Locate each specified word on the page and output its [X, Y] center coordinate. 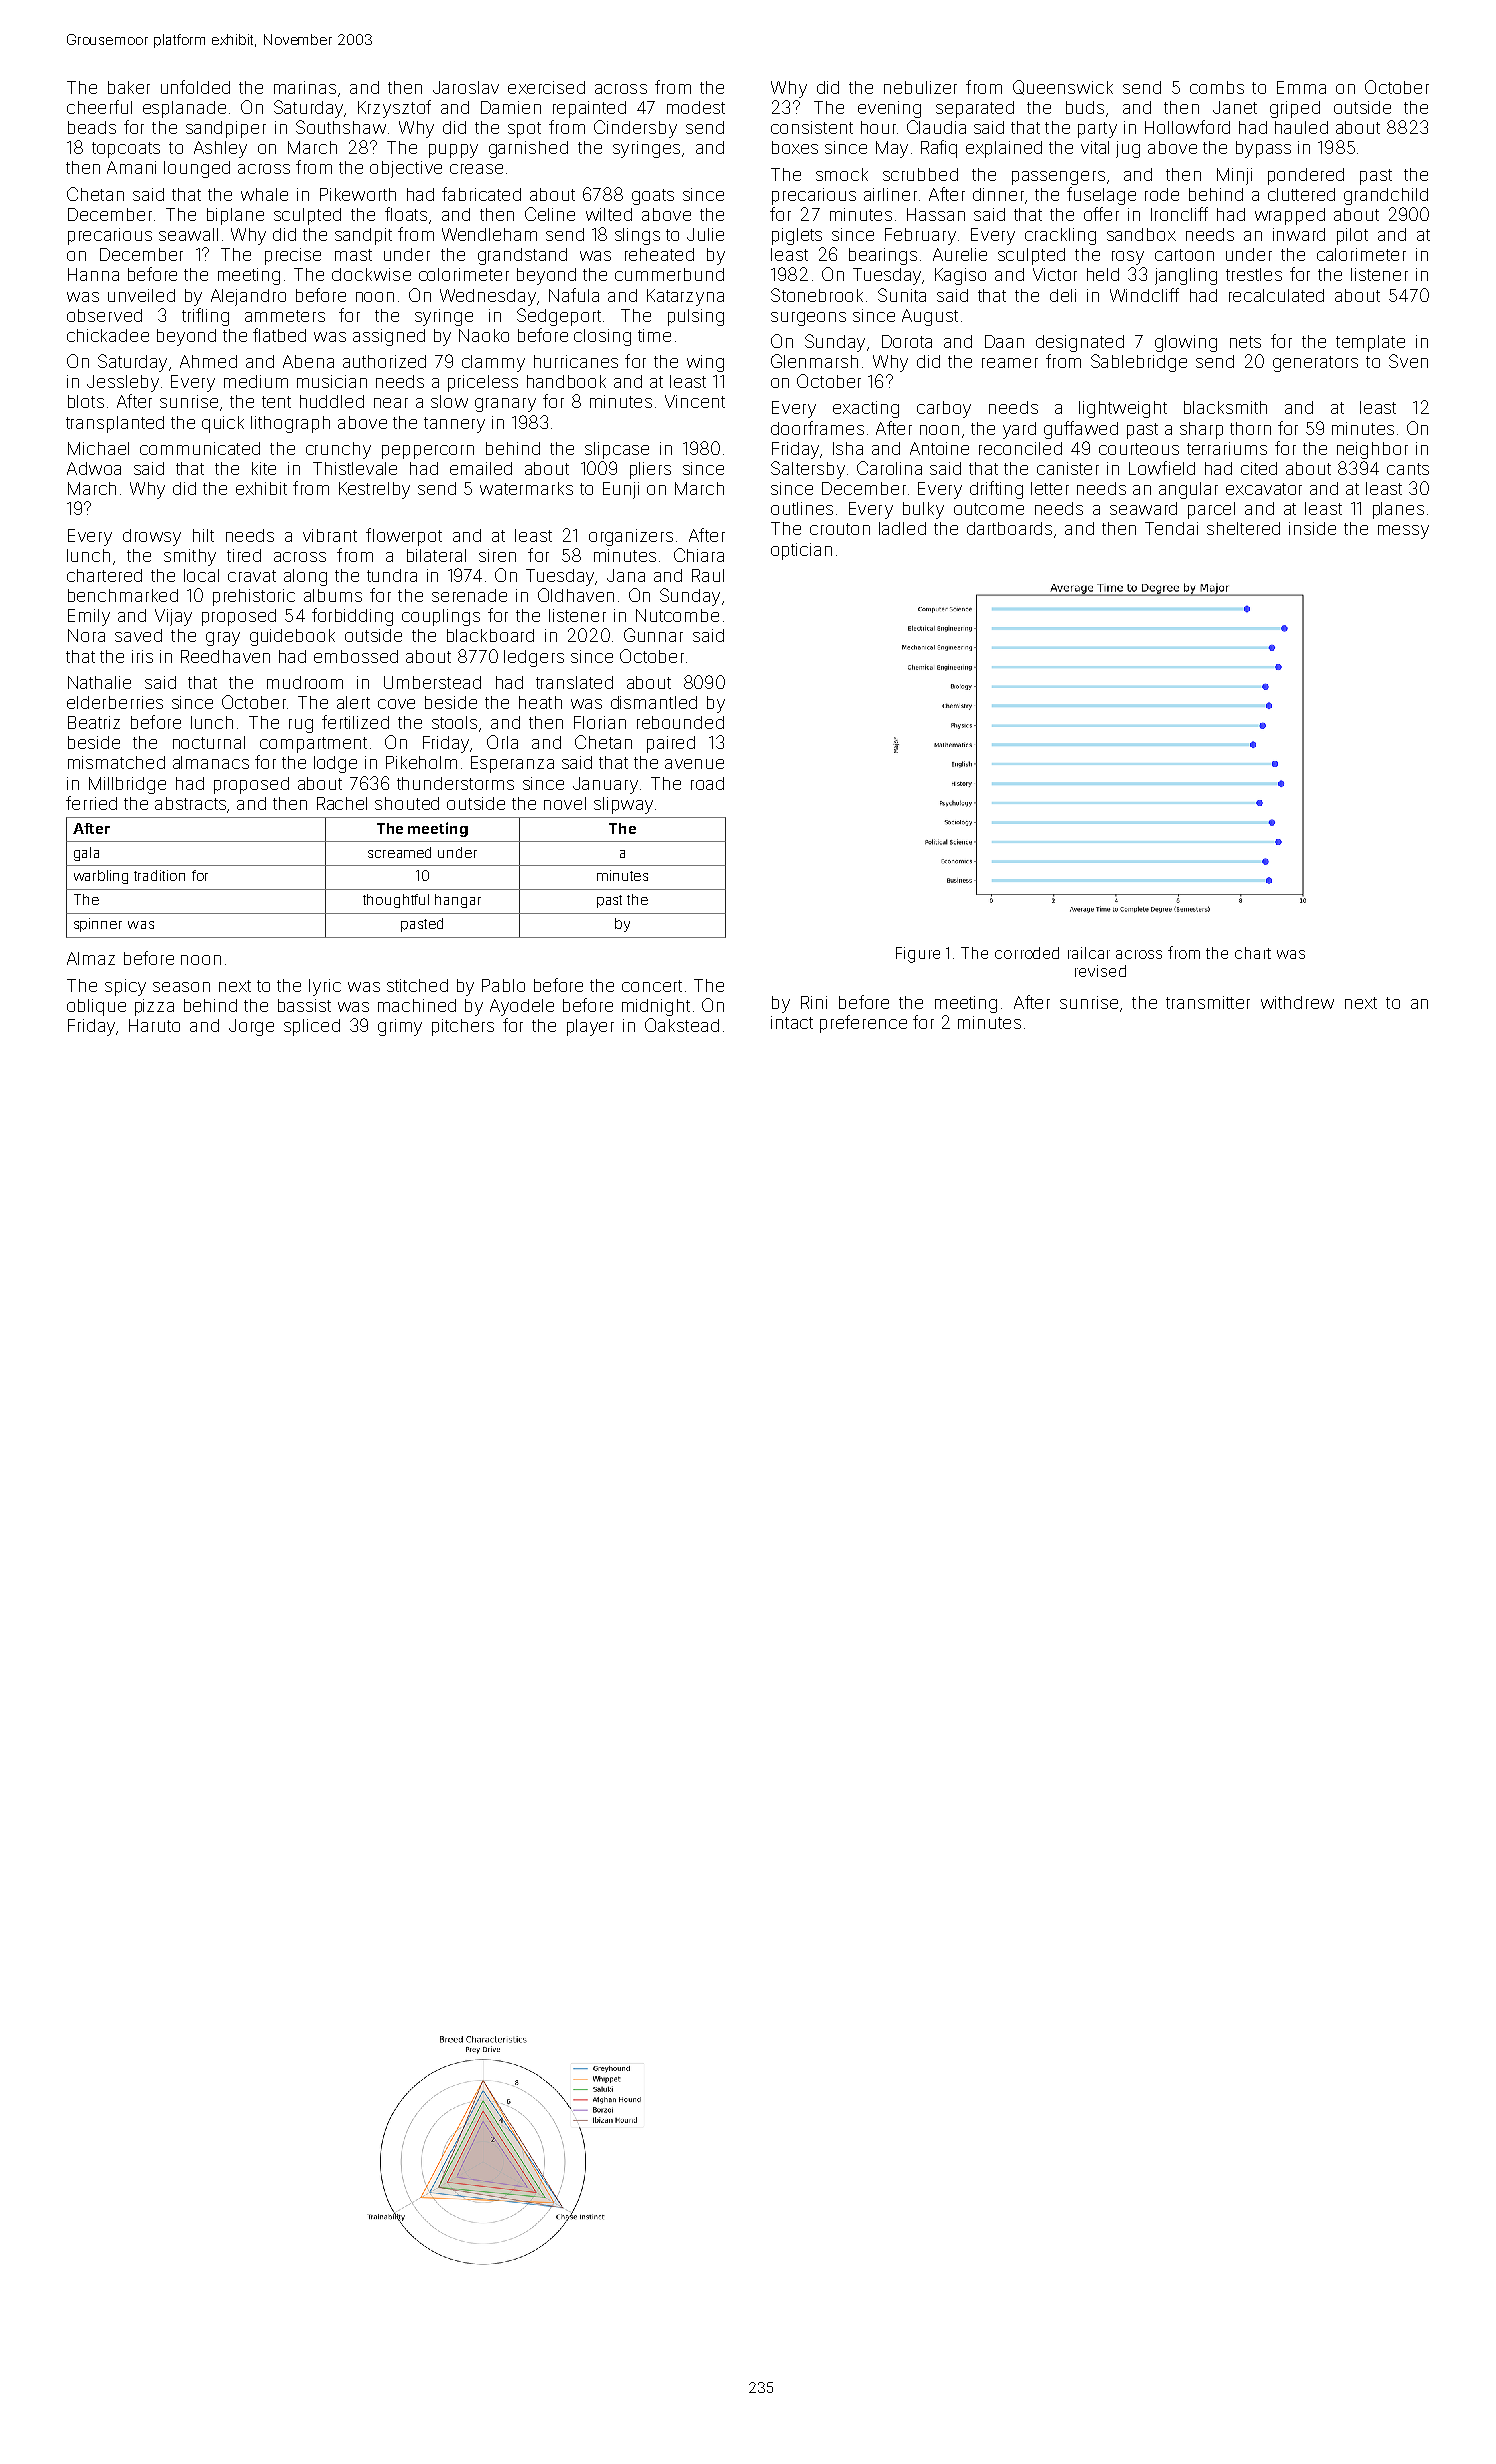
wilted [609, 214]
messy [1403, 532]
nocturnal [209, 742]
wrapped [1290, 216]
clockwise [371, 274]
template [1370, 343]
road [707, 783]
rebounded [680, 722]
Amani [131, 167]
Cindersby [635, 129]
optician [801, 551]
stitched [417, 985]
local [201, 575]
